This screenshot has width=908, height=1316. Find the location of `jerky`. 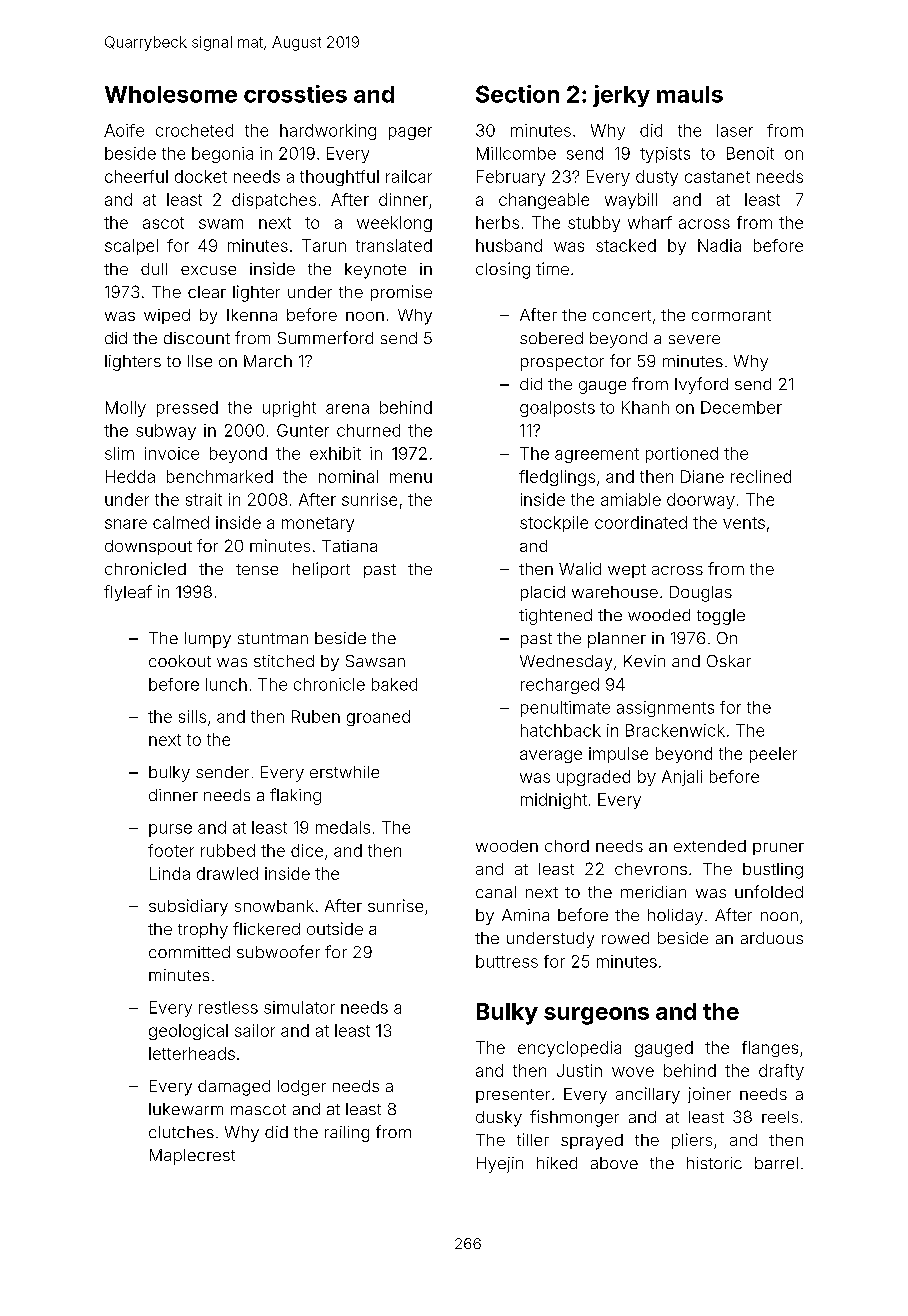

jerky is located at coordinates (621, 96).
